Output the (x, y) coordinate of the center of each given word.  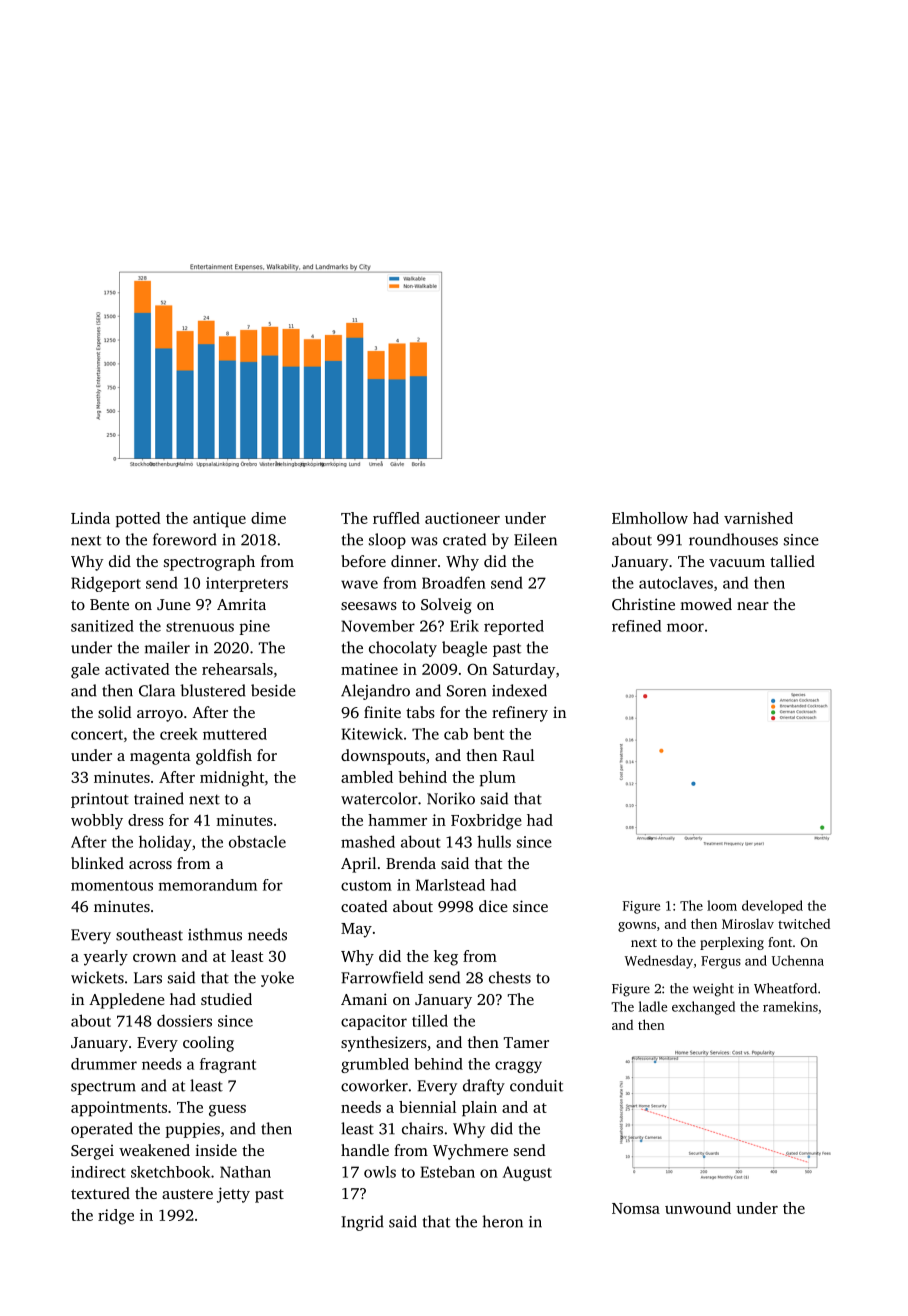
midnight (232, 779)
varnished (758, 518)
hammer (397, 820)
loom (722, 905)
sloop (387, 541)
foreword (185, 539)
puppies (192, 1130)
